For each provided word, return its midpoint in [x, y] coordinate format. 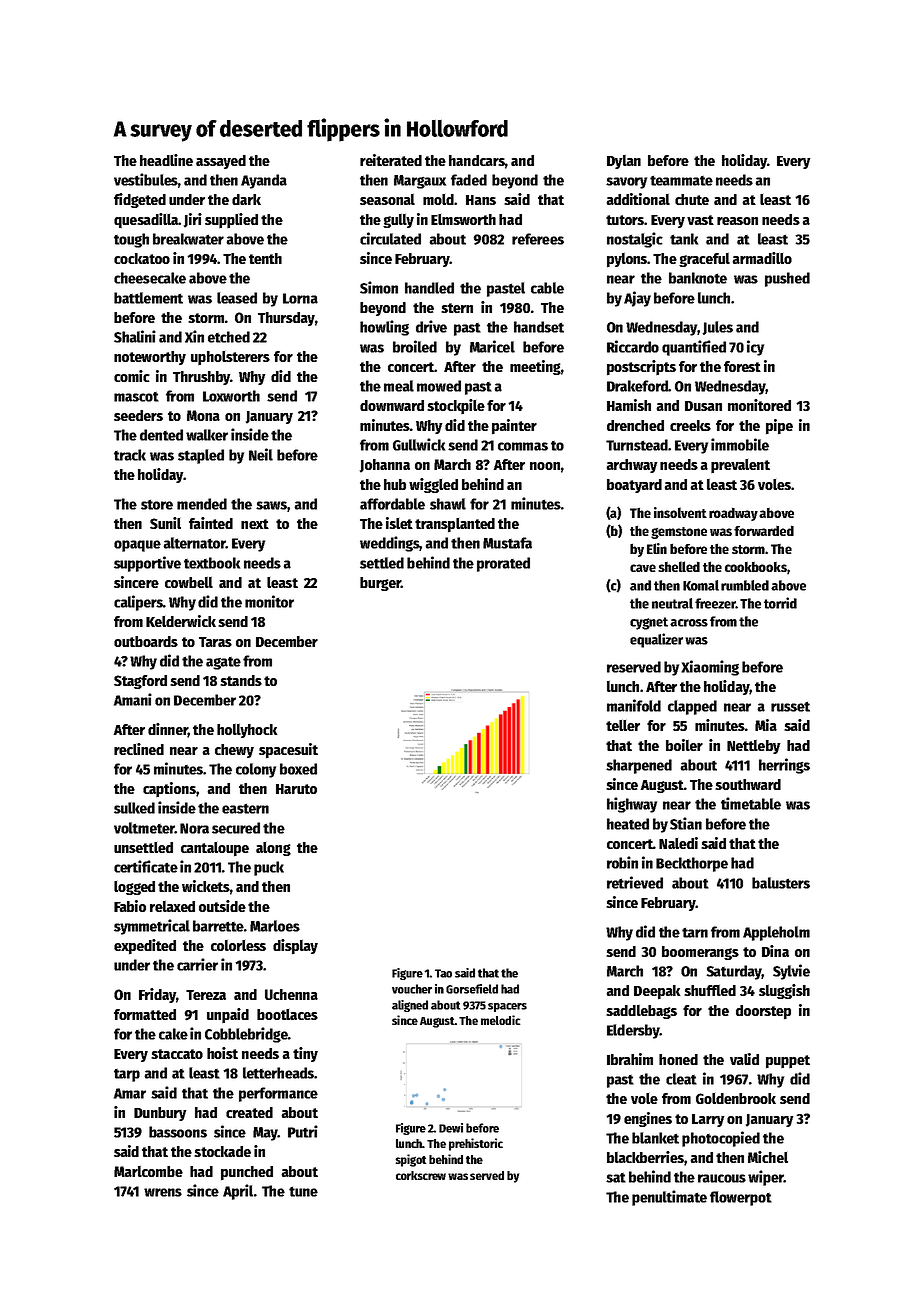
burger [380, 584]
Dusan [703, 406]
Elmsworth [463, 219]
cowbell [189, 582]
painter [514, 427]
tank [684, 239]
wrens [163, 1192]
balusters [781, 883]
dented [161, 435]
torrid [780, 603]
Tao [443, 973]
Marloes [275, 926]
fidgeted [140, 200]
